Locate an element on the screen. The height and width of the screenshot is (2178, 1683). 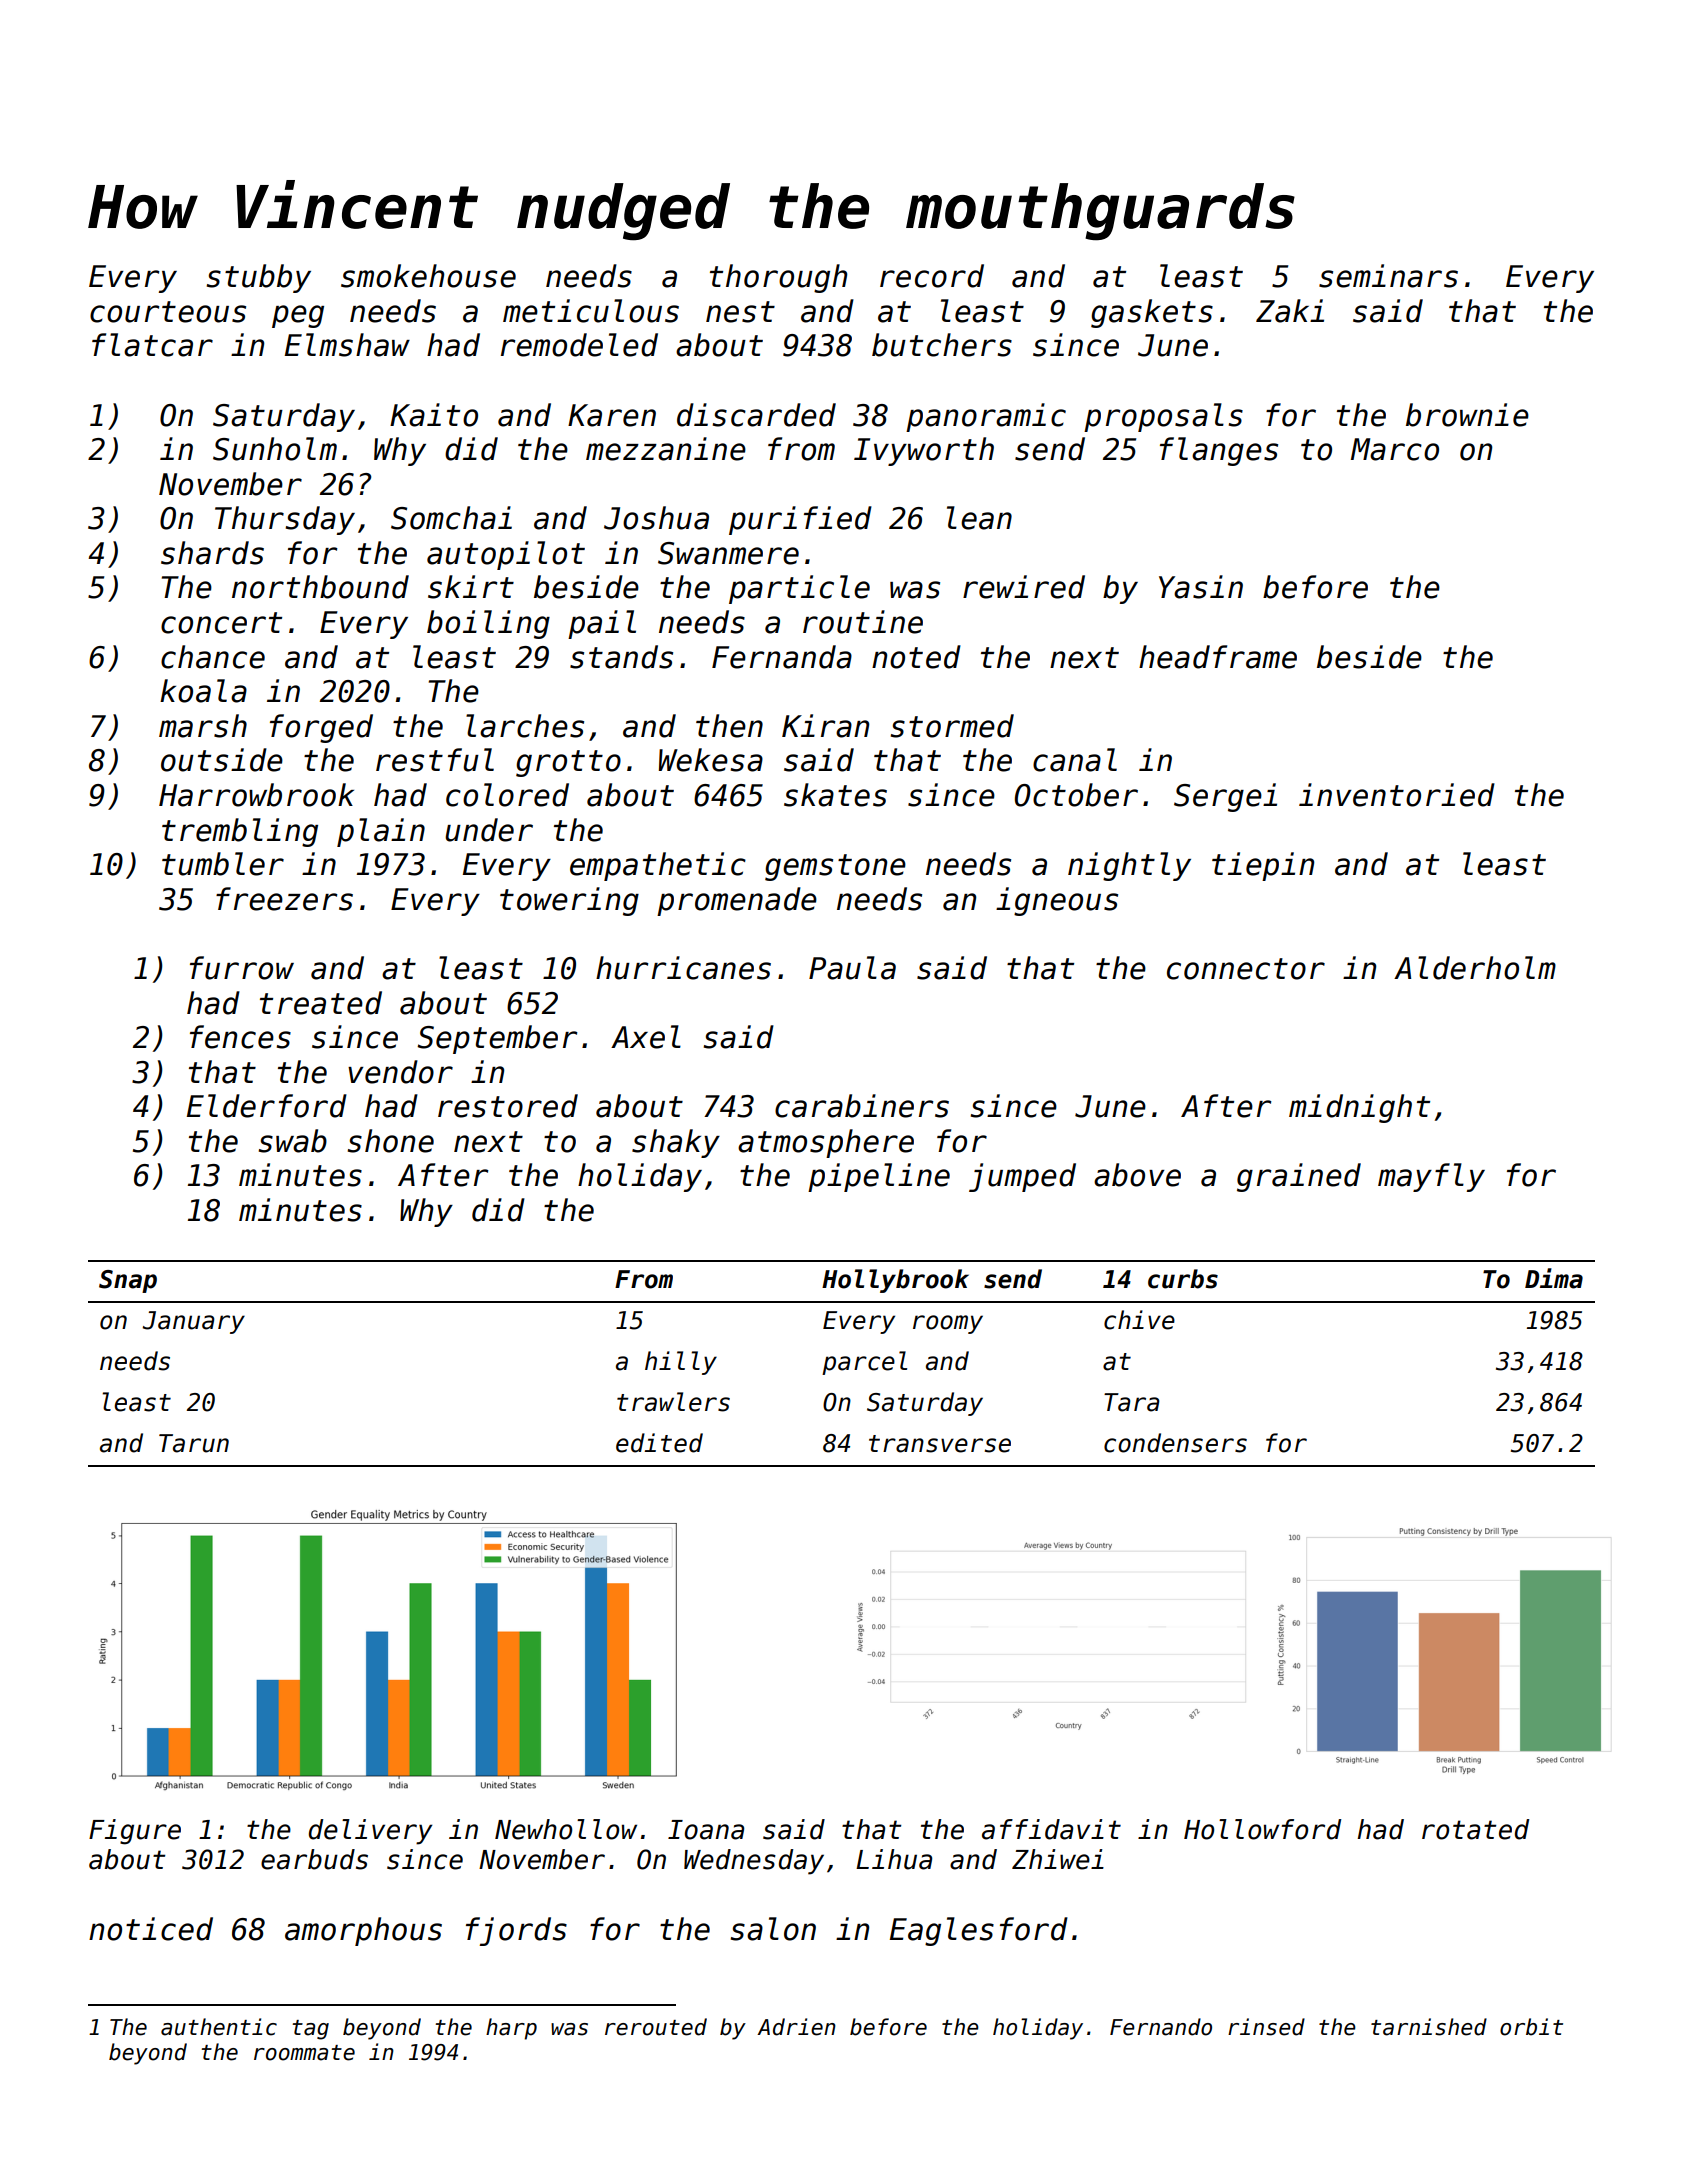
mezzanine is located at coordinates (666, 449).
